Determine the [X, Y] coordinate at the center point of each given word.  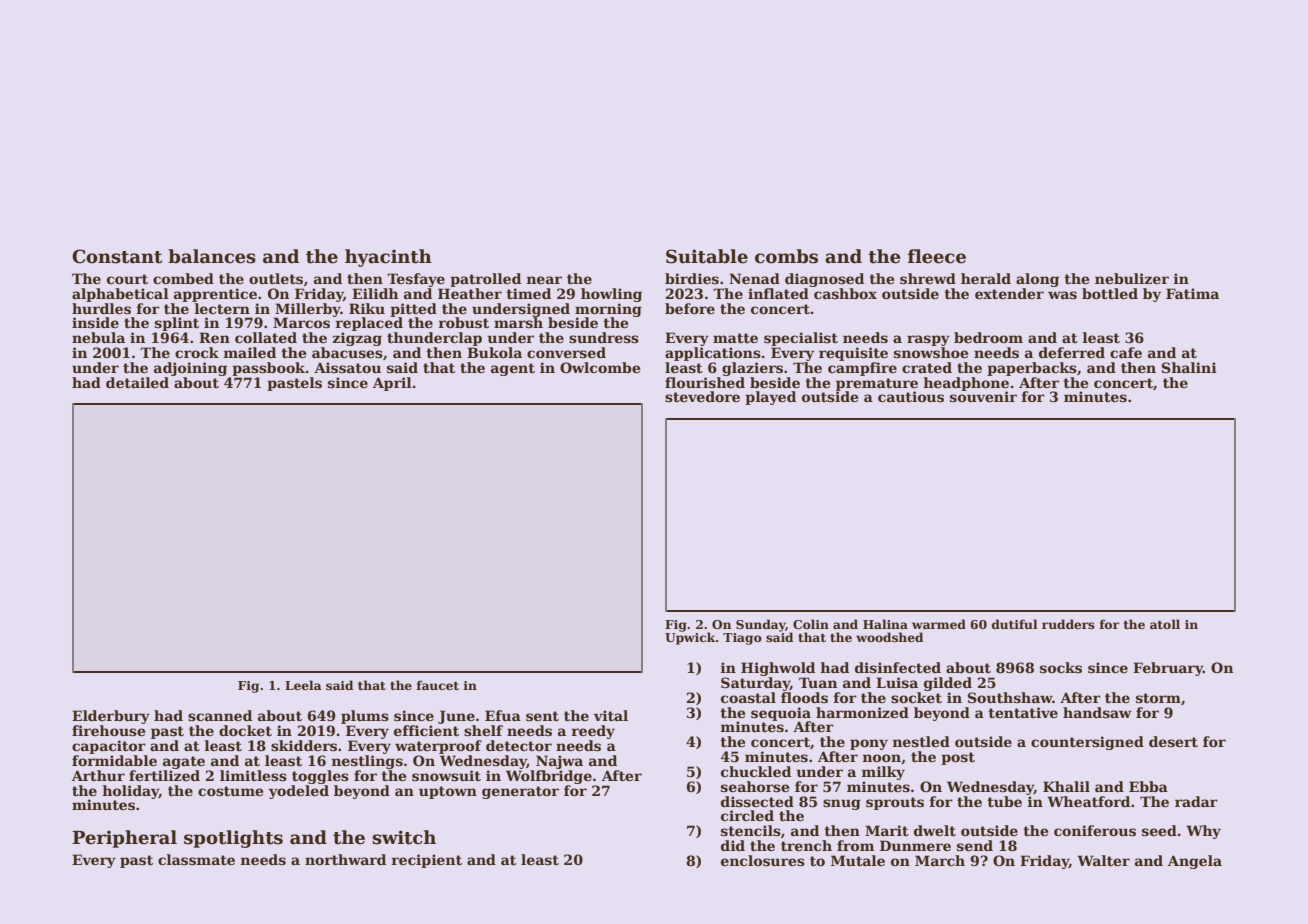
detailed [137, 382]
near [544, 280]
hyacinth [388, 258]
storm [1158, 698]
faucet [437, 685]
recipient [427, 861]
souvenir [983, 396]
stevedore [702, 396]
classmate [196, 859]
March [940, 860]
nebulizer [1132, 278]
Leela [303, 685]
